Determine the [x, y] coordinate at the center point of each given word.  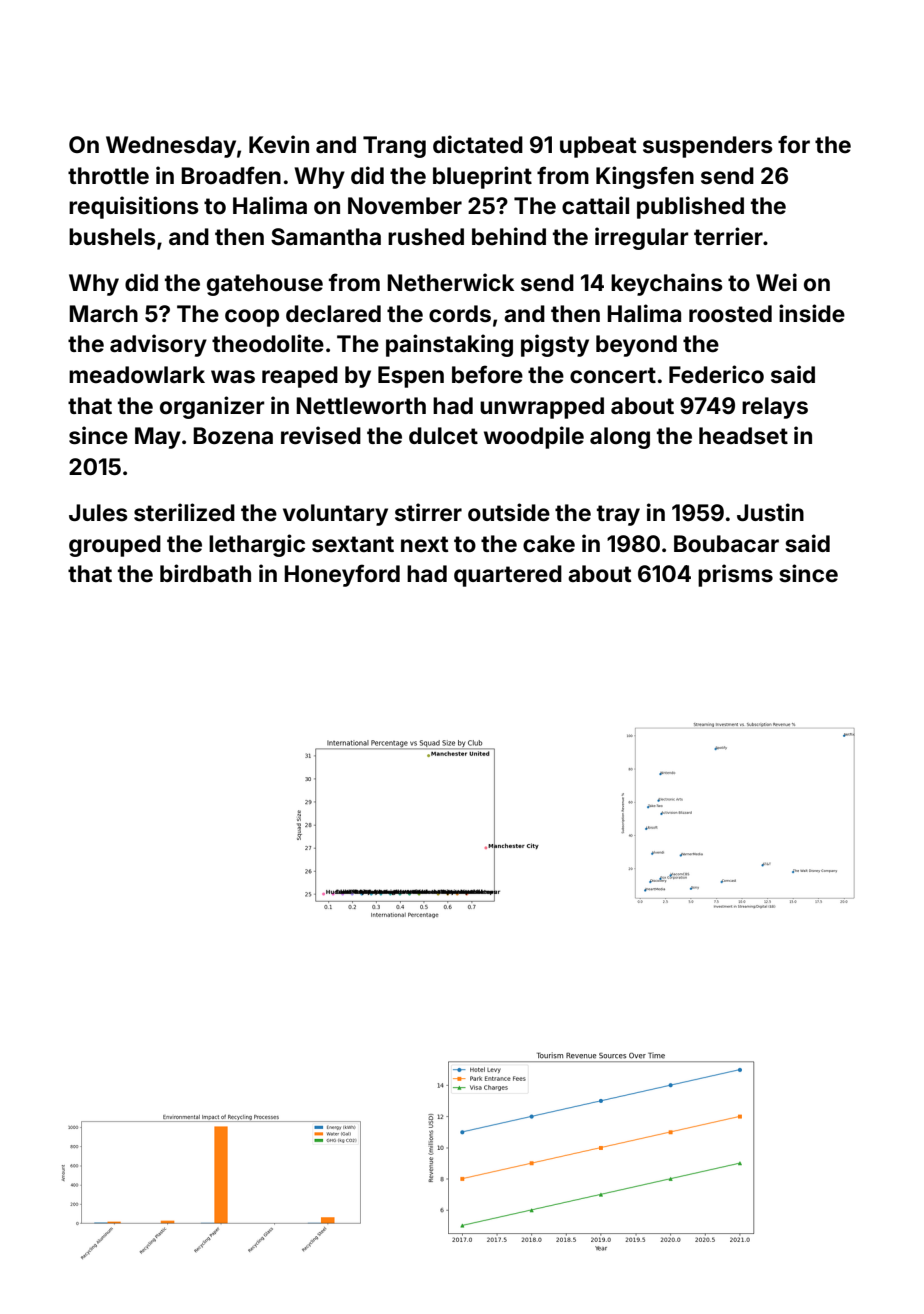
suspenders [708, 147]
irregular [642, 238]
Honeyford [342, 575]
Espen [411, 377]
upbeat [598, 147]
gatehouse [265, 285]
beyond [636, 346]
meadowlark [137, 375]
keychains [667, 284]
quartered [508, 576]
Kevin [279, 144]
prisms [735, 575]
